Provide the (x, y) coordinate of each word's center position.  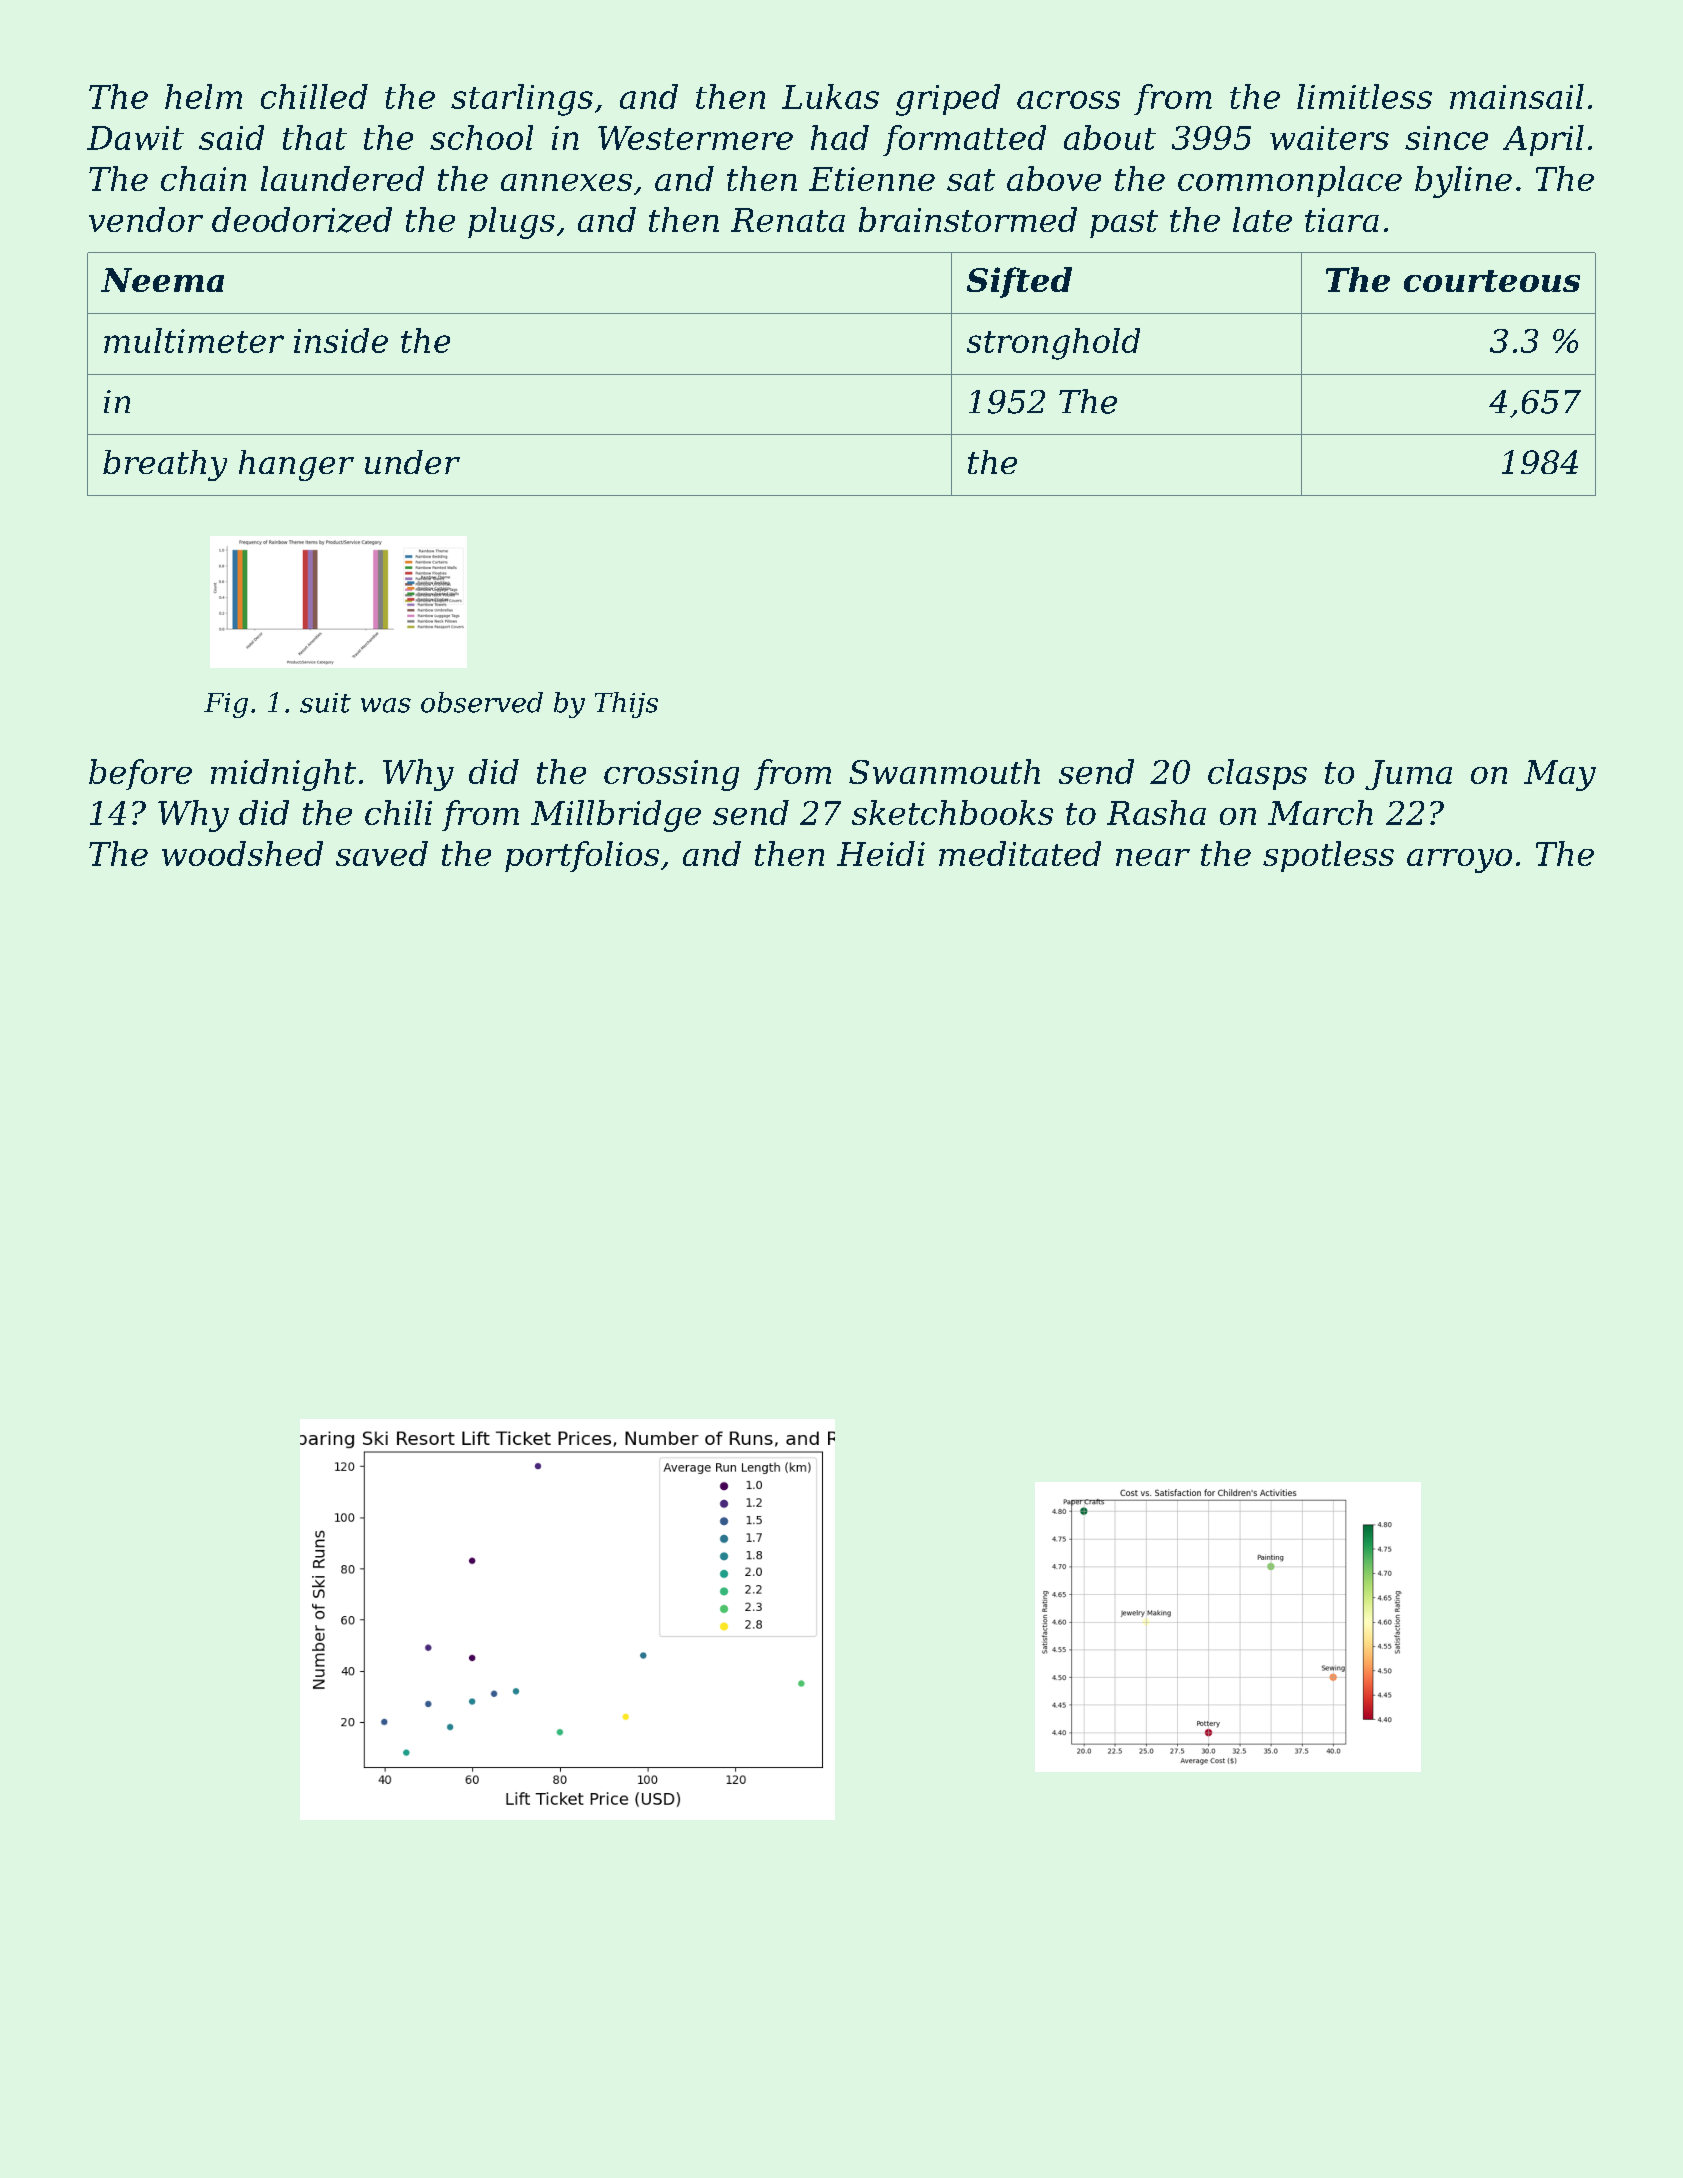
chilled (314, 96)
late (1262, 219)
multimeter (194, 340)
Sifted (1019, 282)
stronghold (1053, 344)
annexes (566, 182)
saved (382, 853)
